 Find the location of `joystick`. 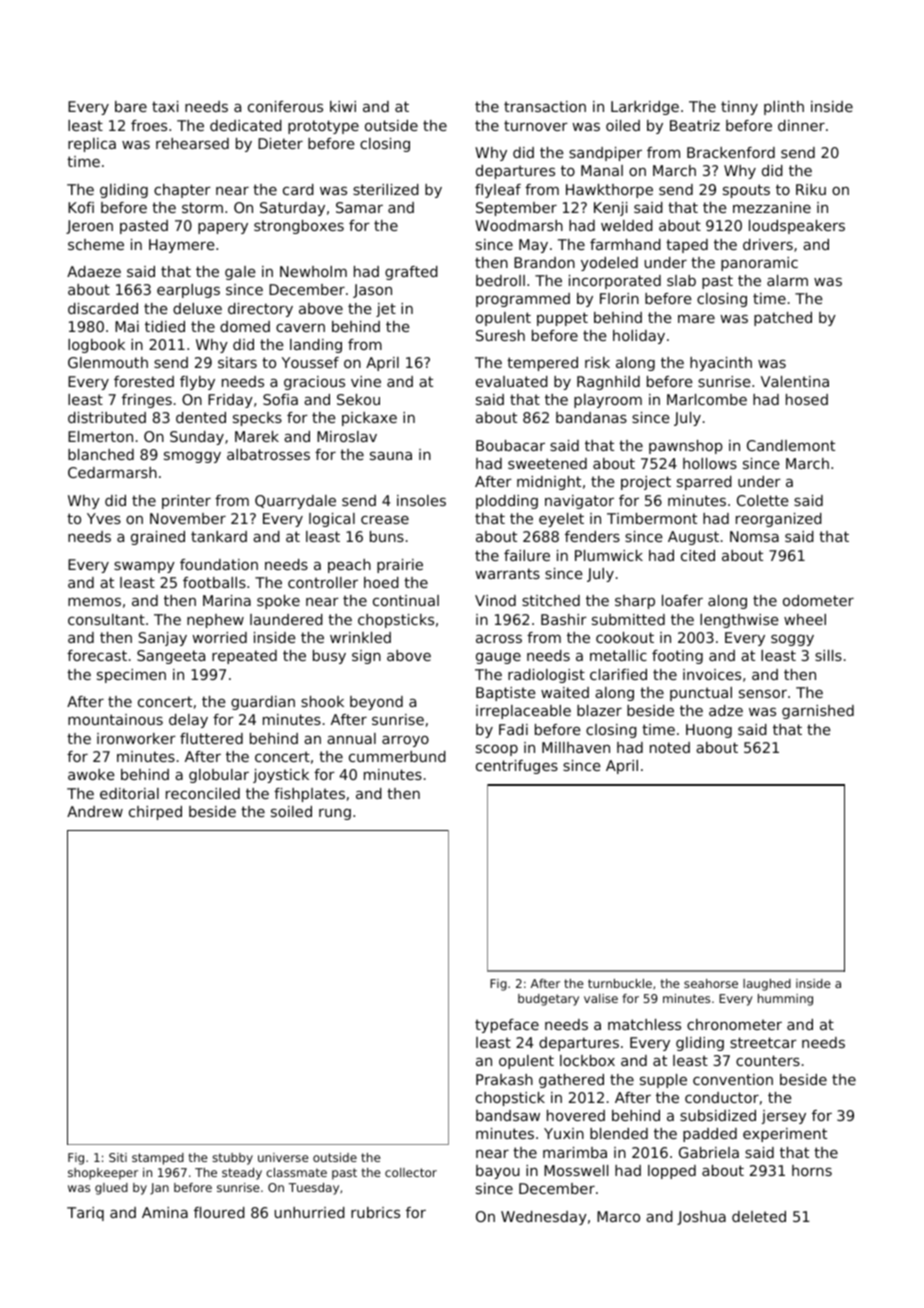

joystick is located at coordinates (281, 776).
